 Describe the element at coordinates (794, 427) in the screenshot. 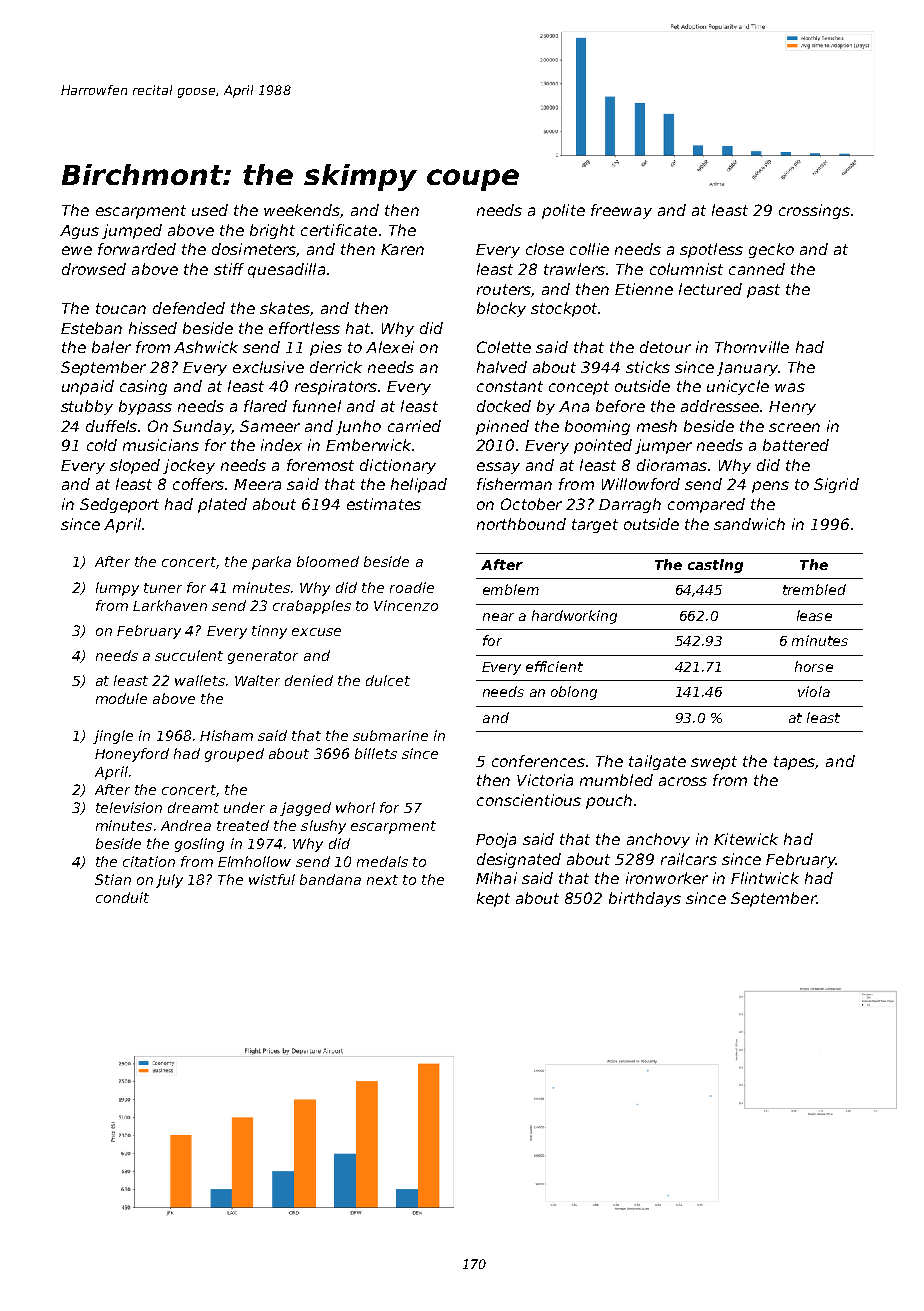

I see `screen` at that location.
